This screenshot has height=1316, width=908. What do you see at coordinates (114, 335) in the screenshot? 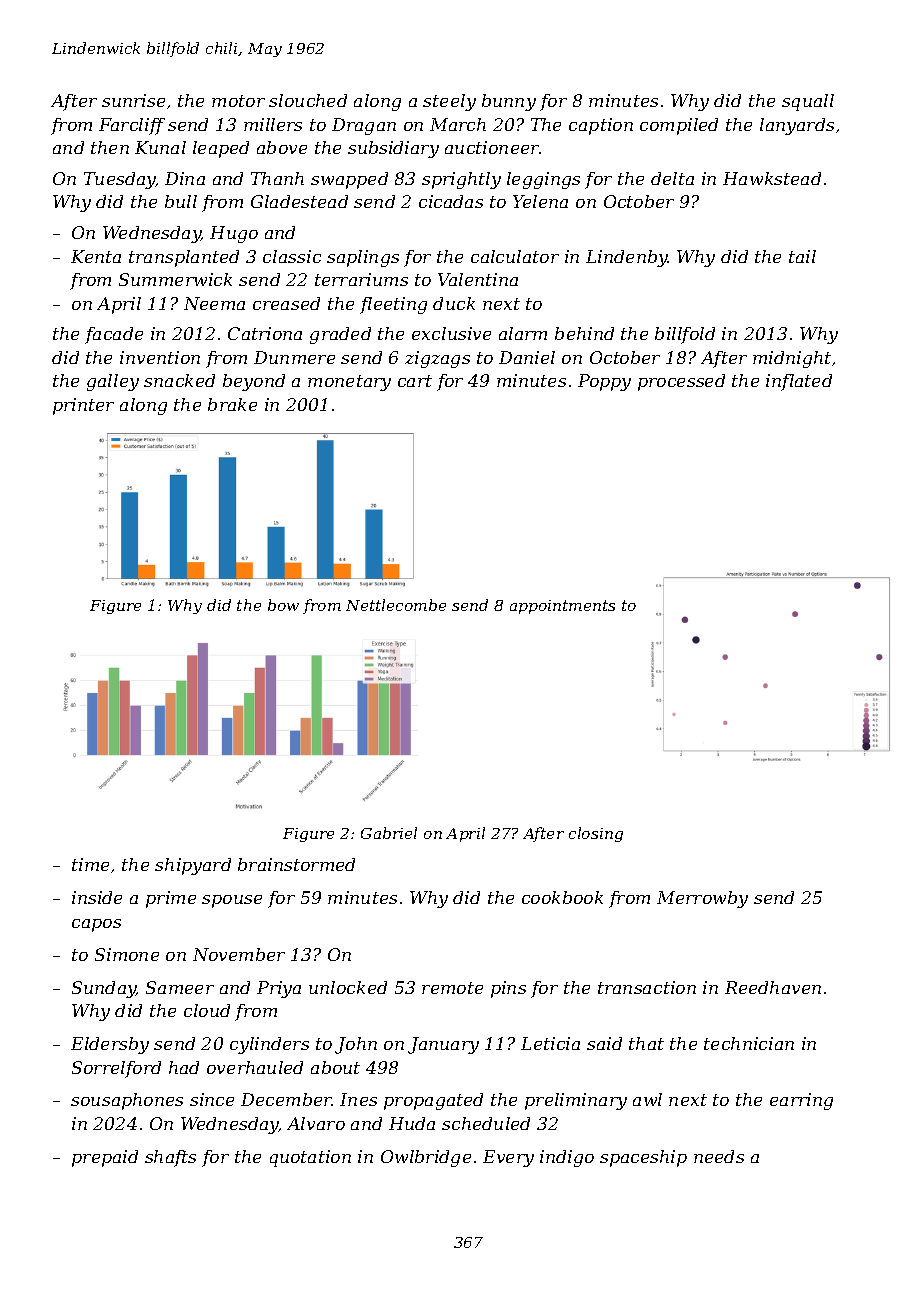
I see `facade` at bounding box center [114, 335].
